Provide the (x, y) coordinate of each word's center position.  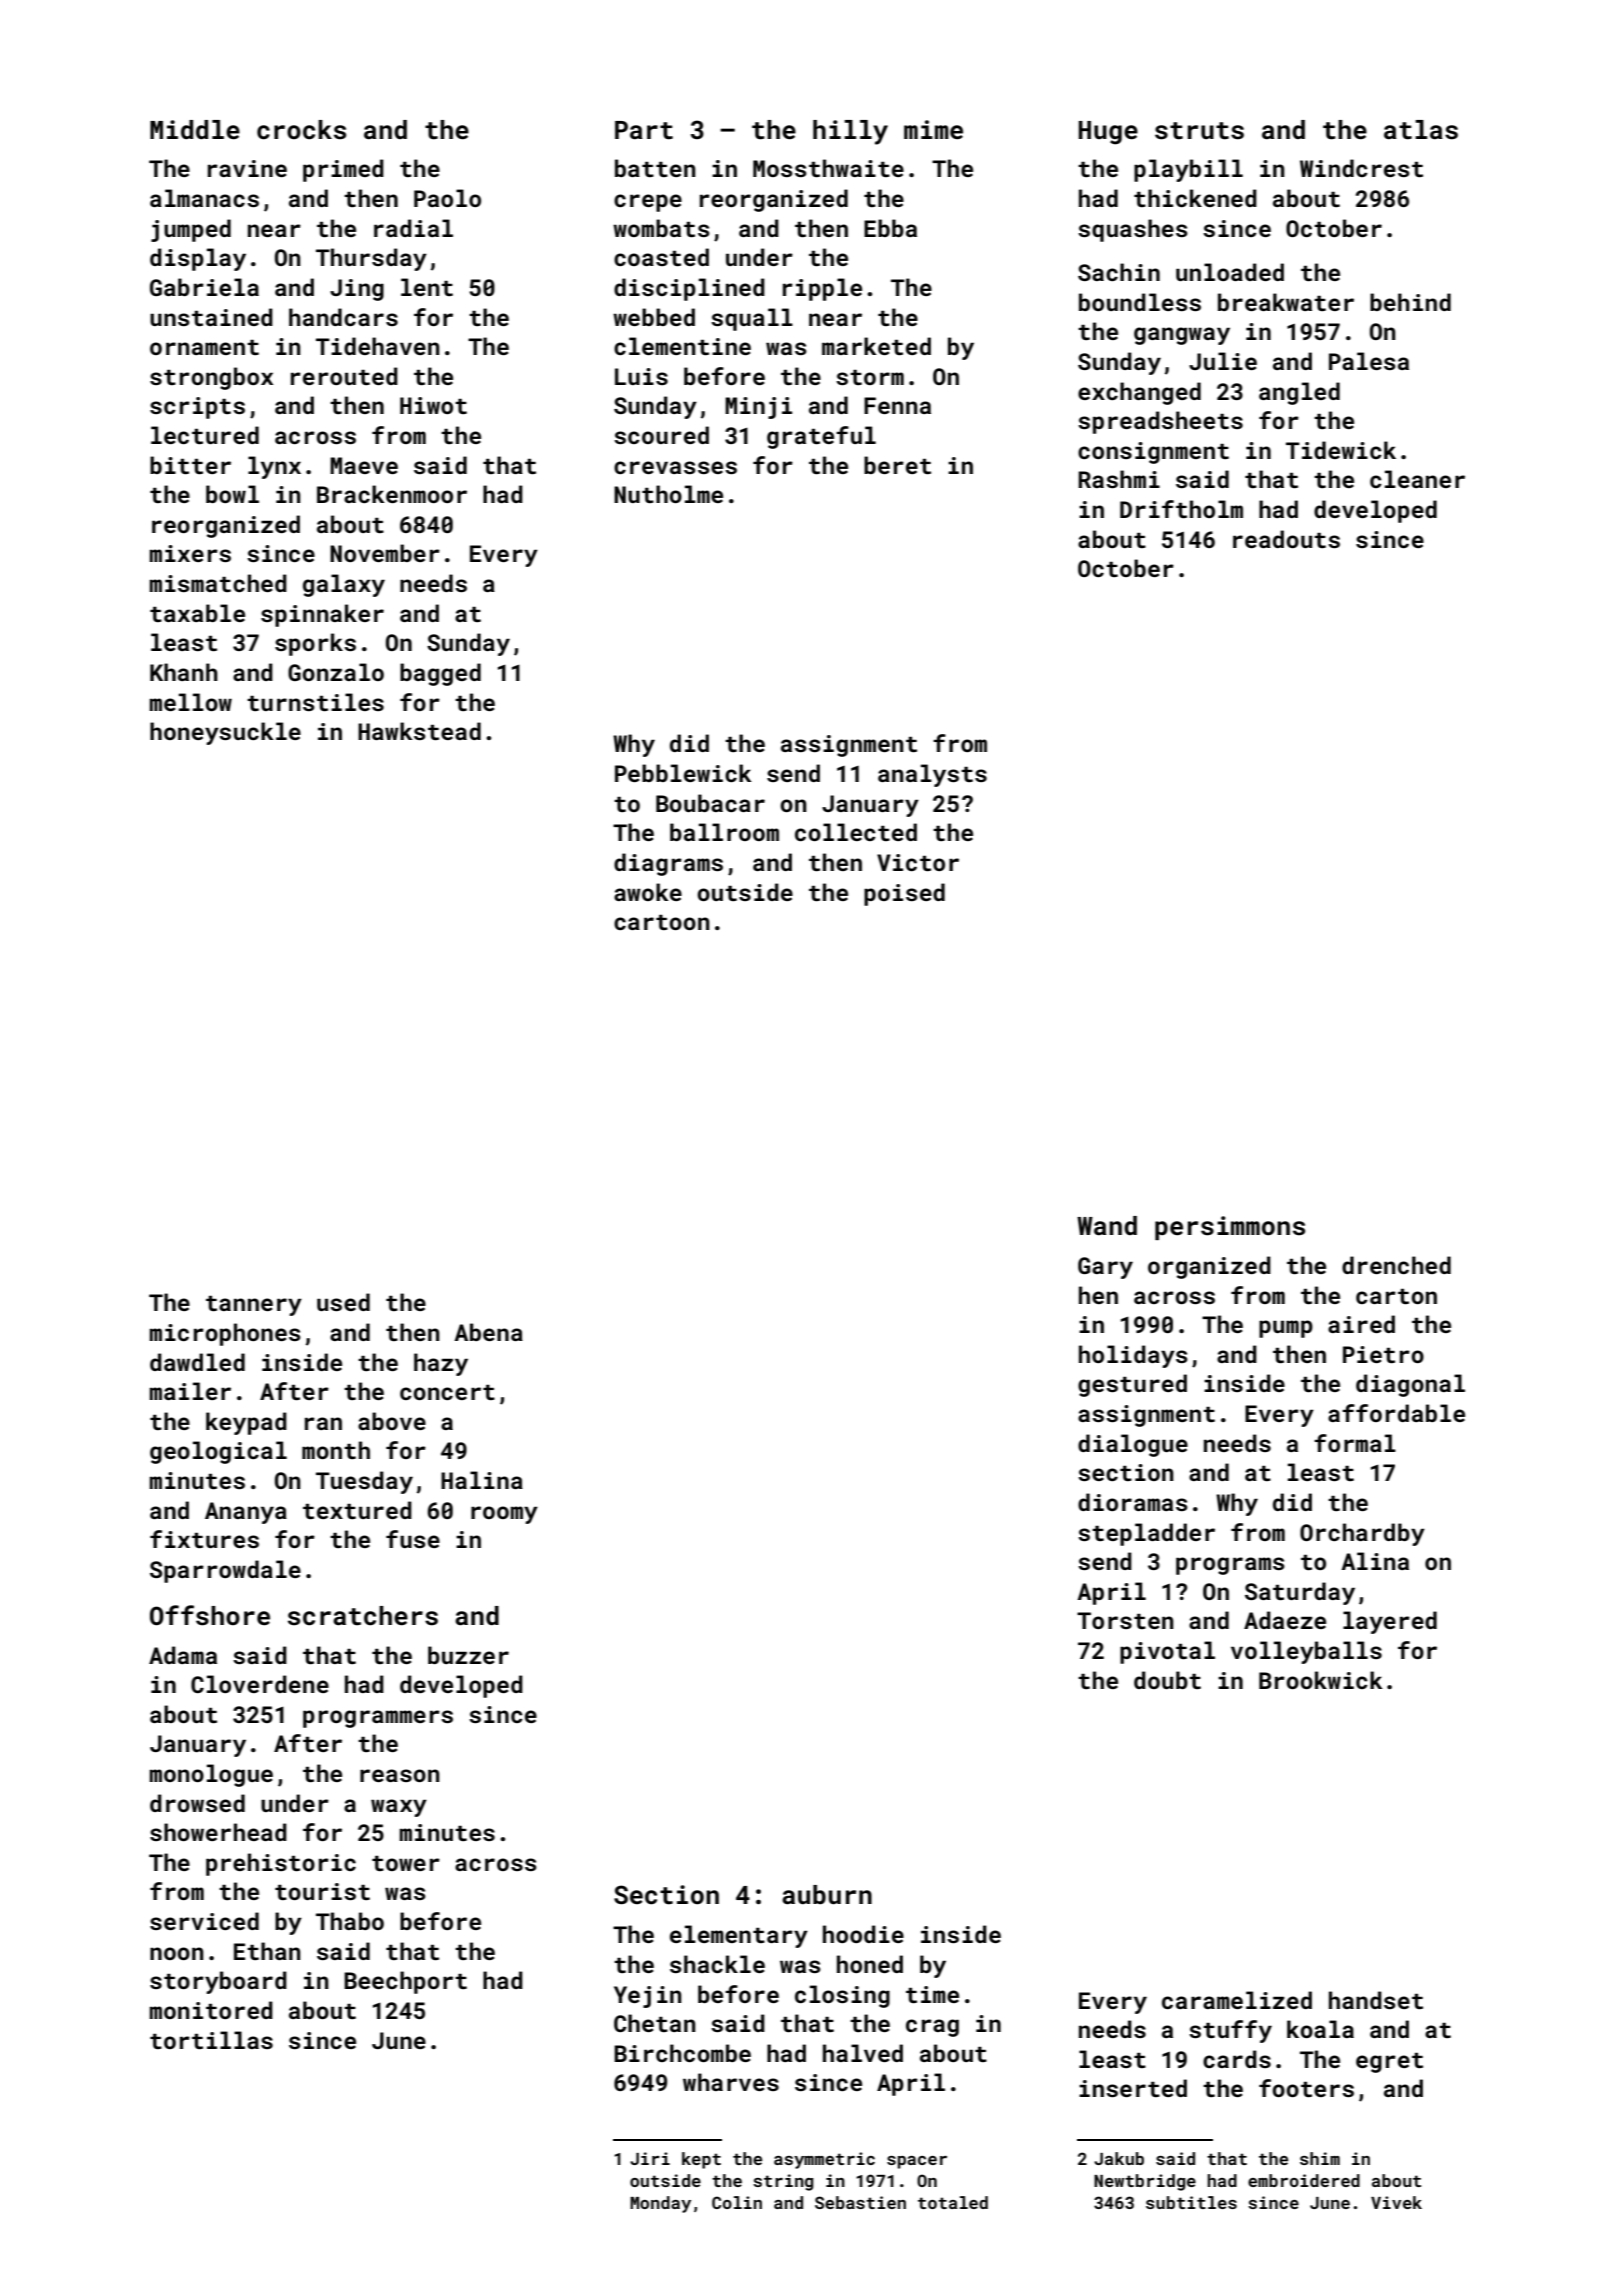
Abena (488, 1332)
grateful (821, 437)
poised (904, 894)
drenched (1396, 1265)
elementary (739, 1936)
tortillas (211, 2040)
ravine (247, 168)
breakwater (1286, 302)
